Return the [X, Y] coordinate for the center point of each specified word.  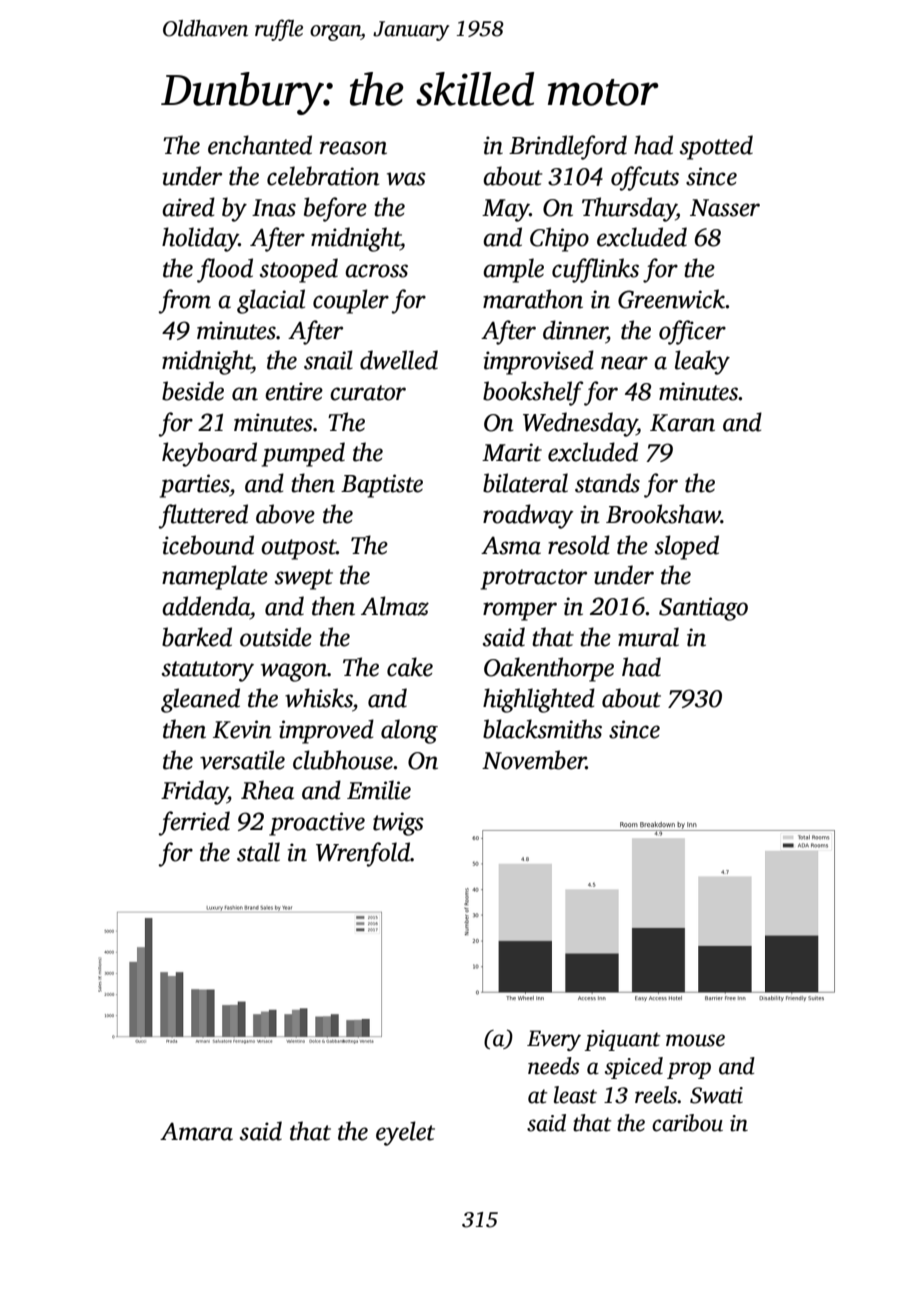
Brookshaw [663, 514]
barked [197, 637]
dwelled [399, 360]
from [185, 301]
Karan [682, 423]
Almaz [395, 606]
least [575, 1095]
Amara [196, 1131]
